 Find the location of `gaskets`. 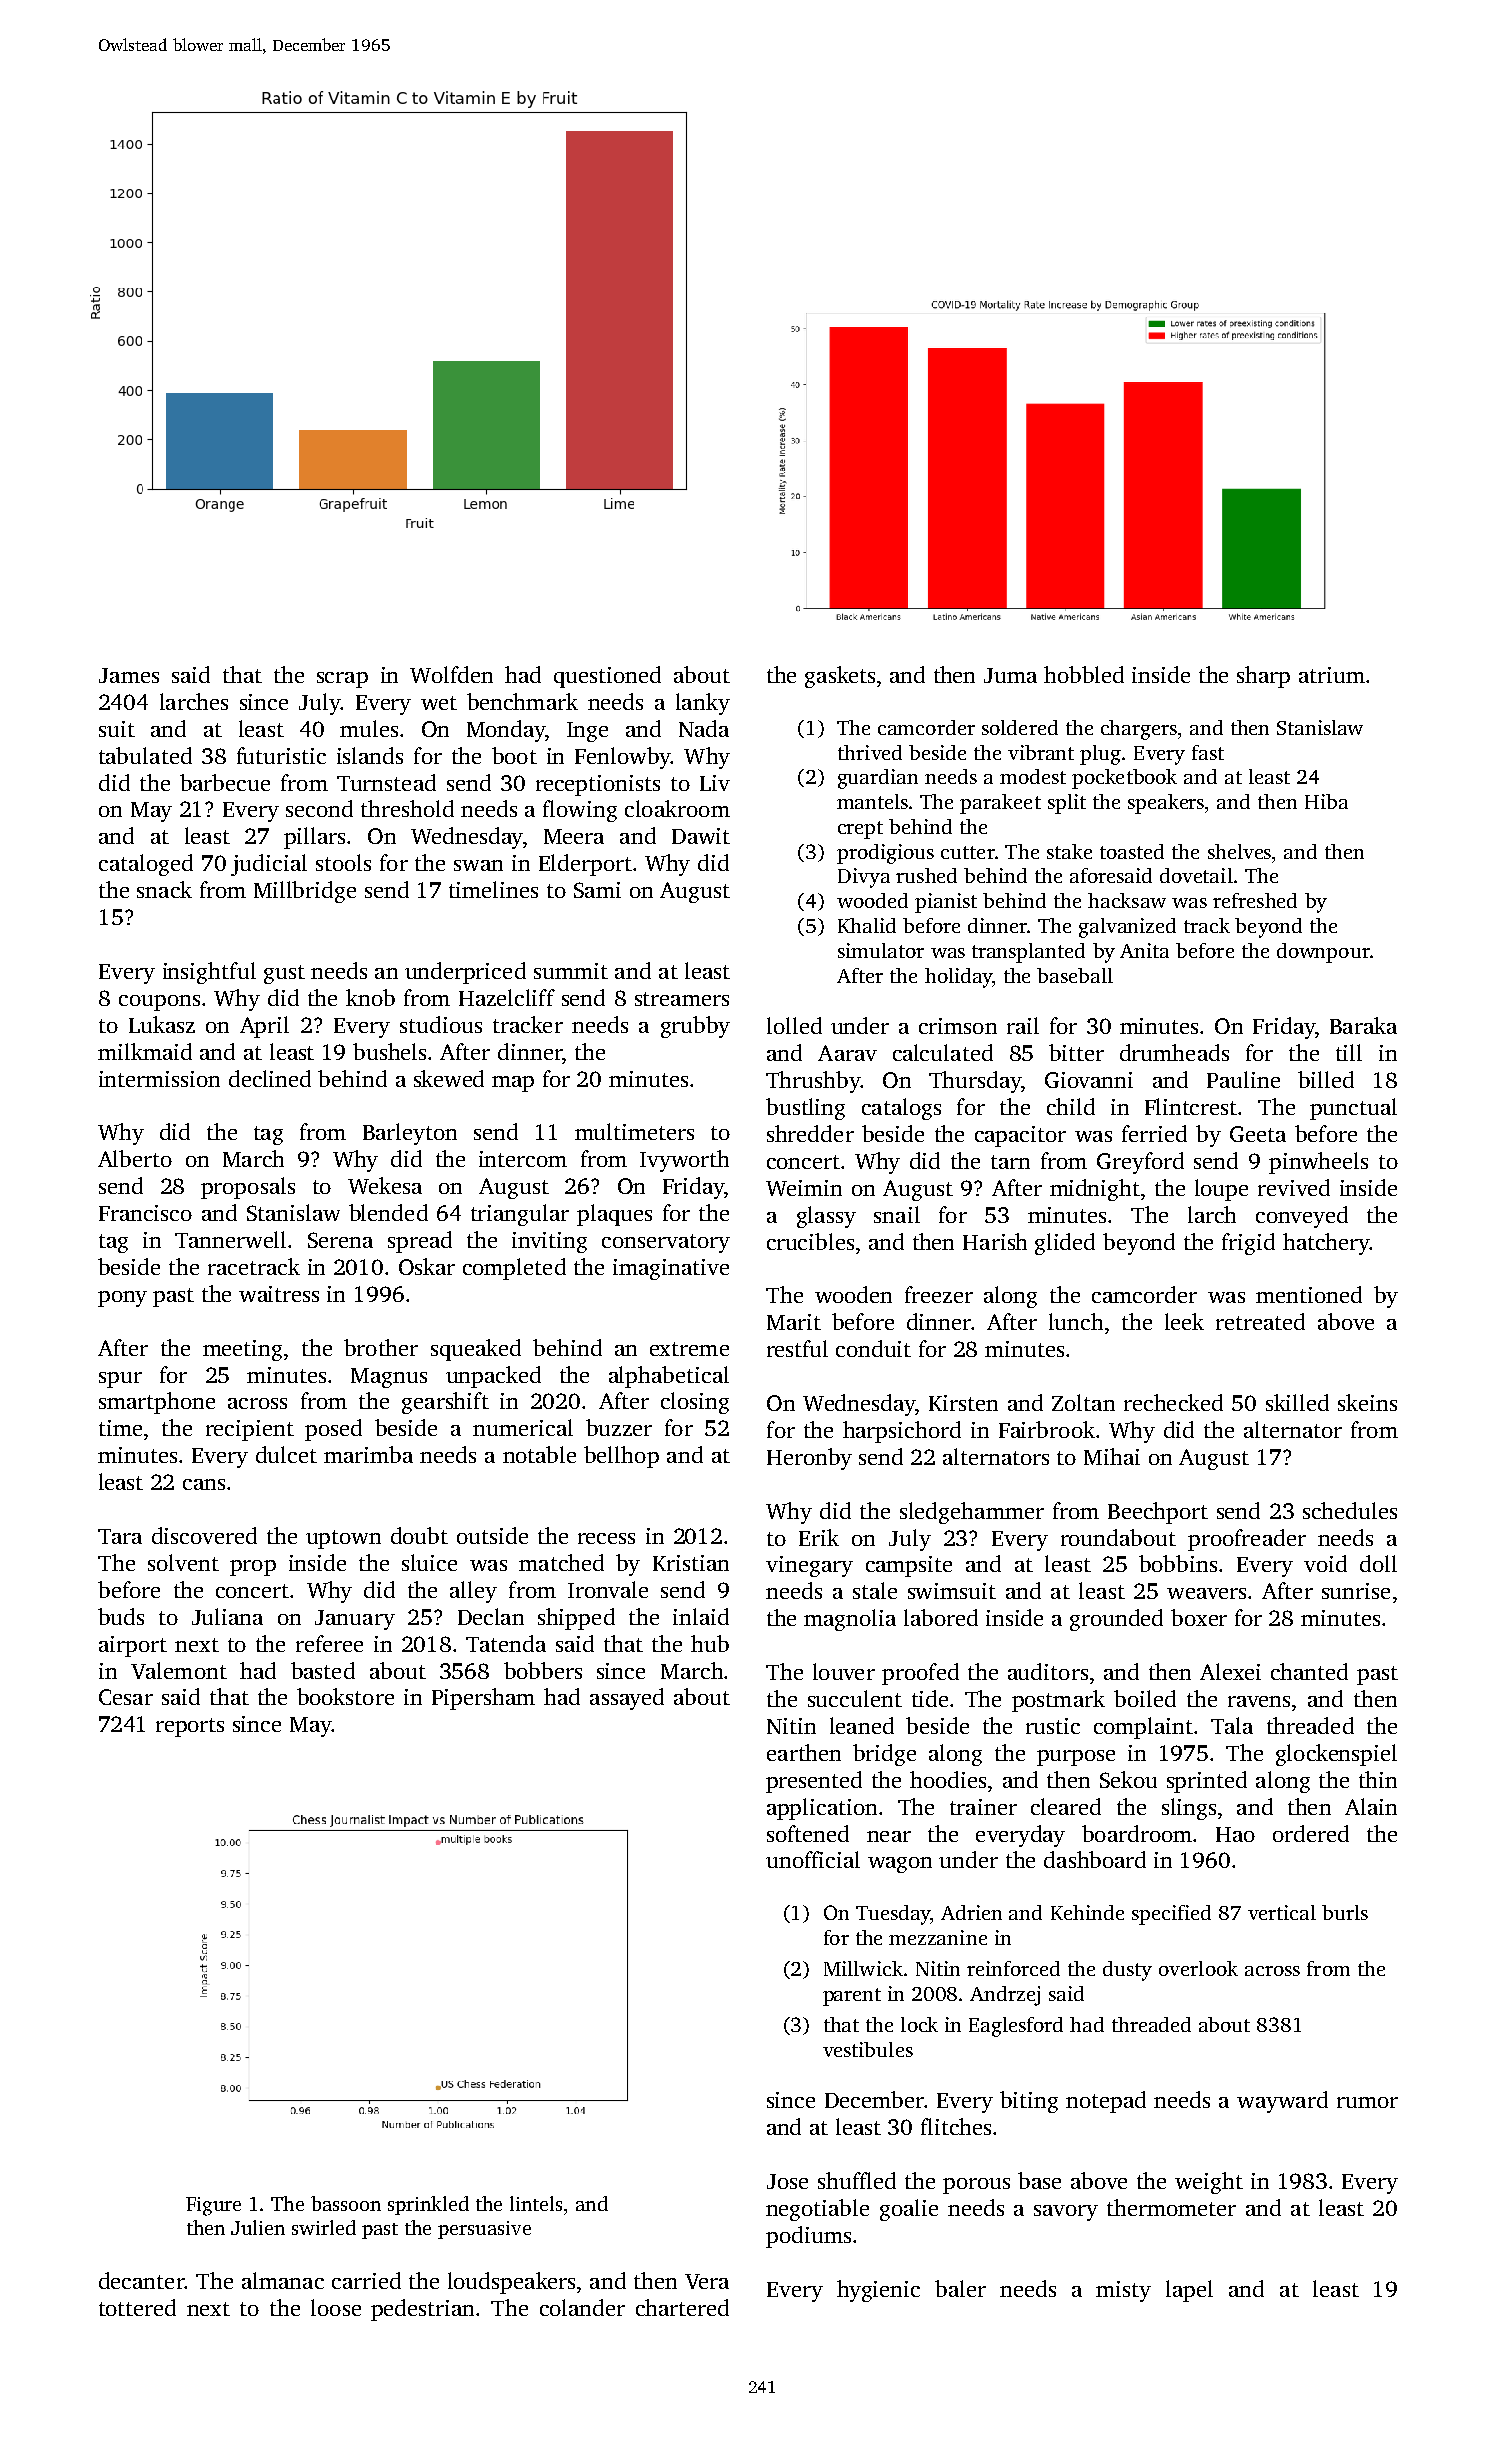

gaskets is located at coordinates (840, 677).
